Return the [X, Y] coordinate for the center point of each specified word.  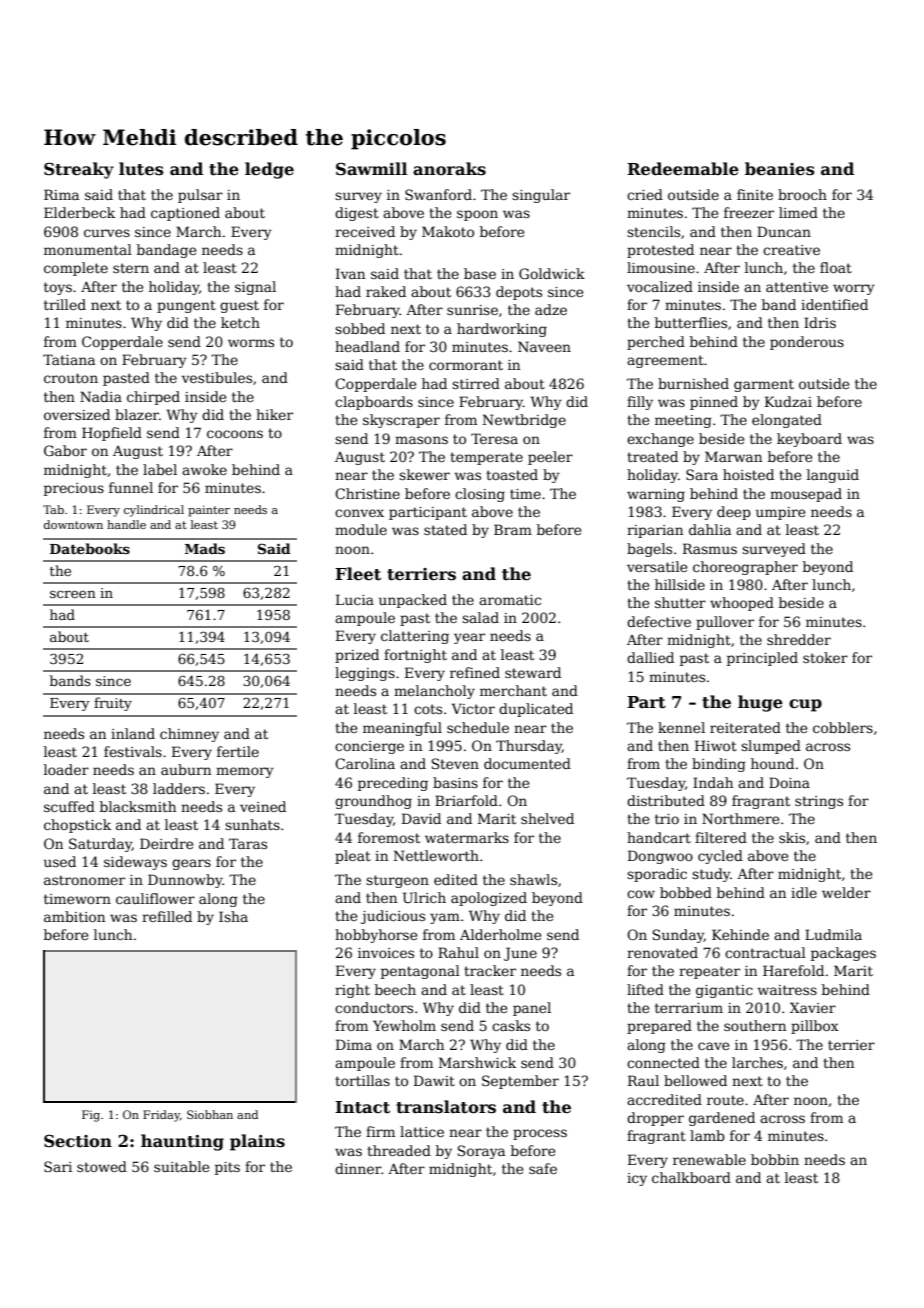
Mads [205, 548]
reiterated [745, 727]
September [520, 1082]
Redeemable [683, 169]
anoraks [449, 169]
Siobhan [210, 1114]
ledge [269, 170]
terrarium [689, 1008]
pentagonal [420, 972]
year [469, 638]
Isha [233, 916]
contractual [765, 952]
